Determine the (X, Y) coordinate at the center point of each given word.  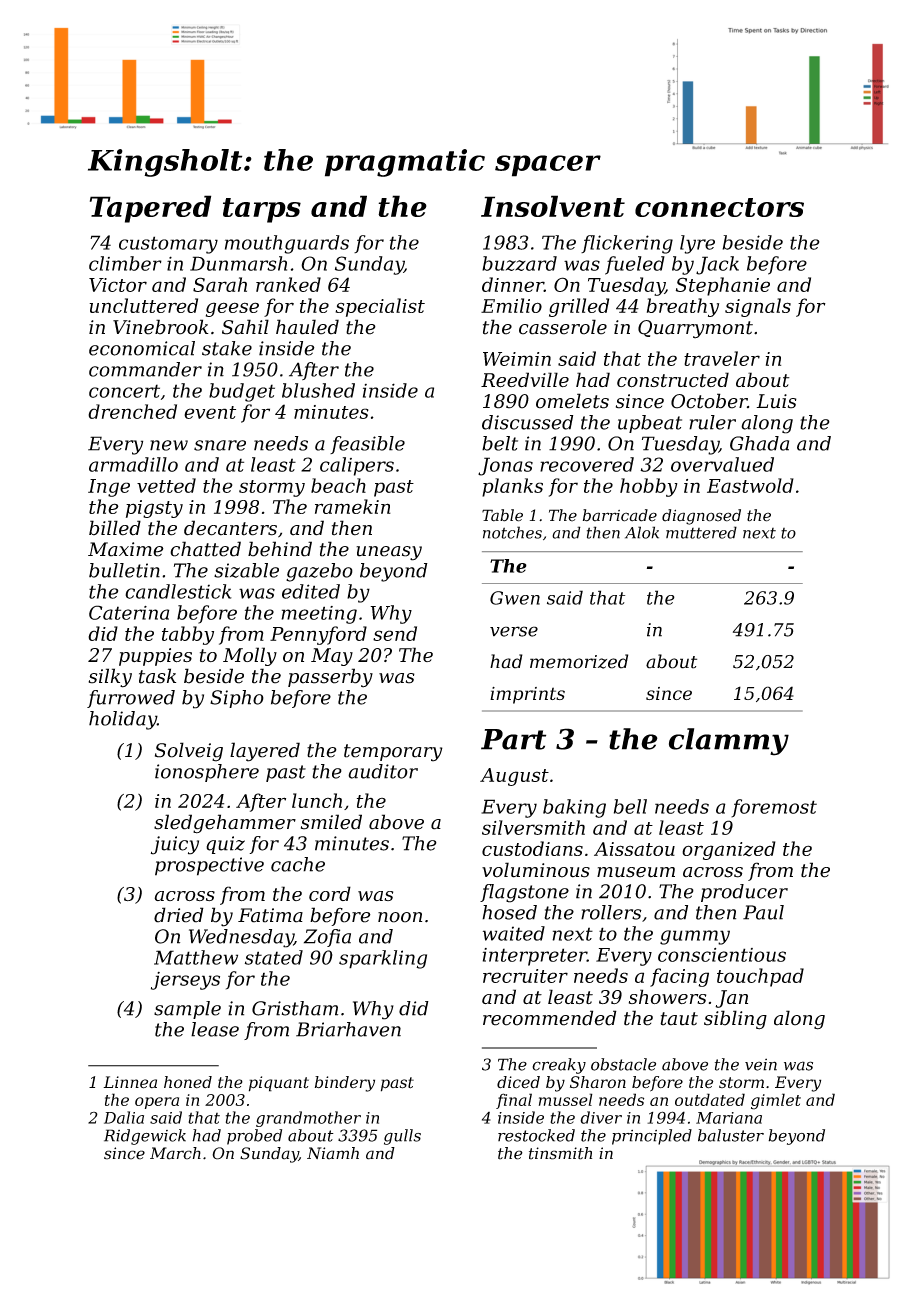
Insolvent (553, 206)
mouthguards (287, 244)
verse (514, 631)
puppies (155, 657)
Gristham (295, 1008)
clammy (729, 742)
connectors (719, 207)
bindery (345, 1084)
